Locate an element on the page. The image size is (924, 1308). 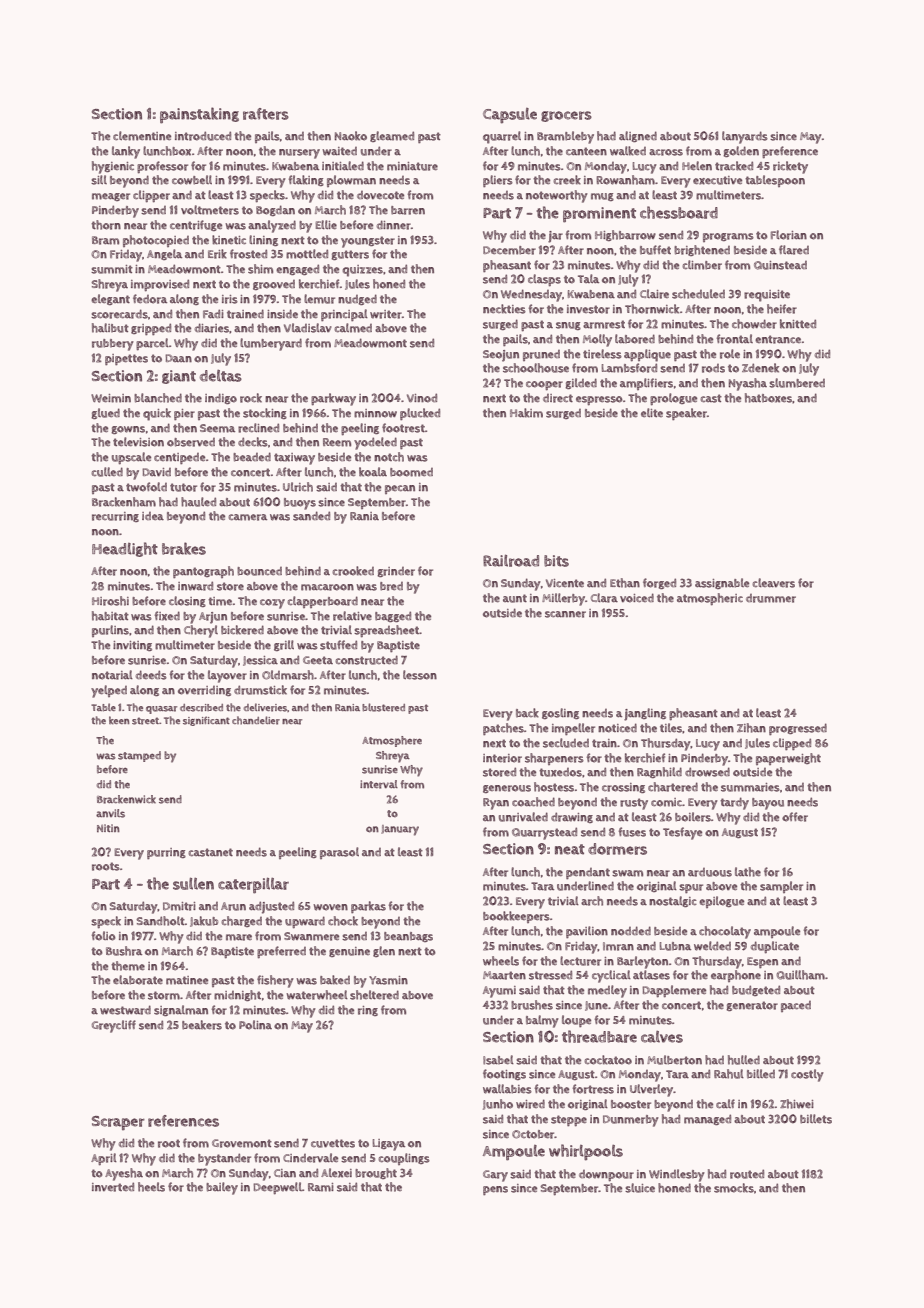
lanyards is located at coordinates (745, 137).
